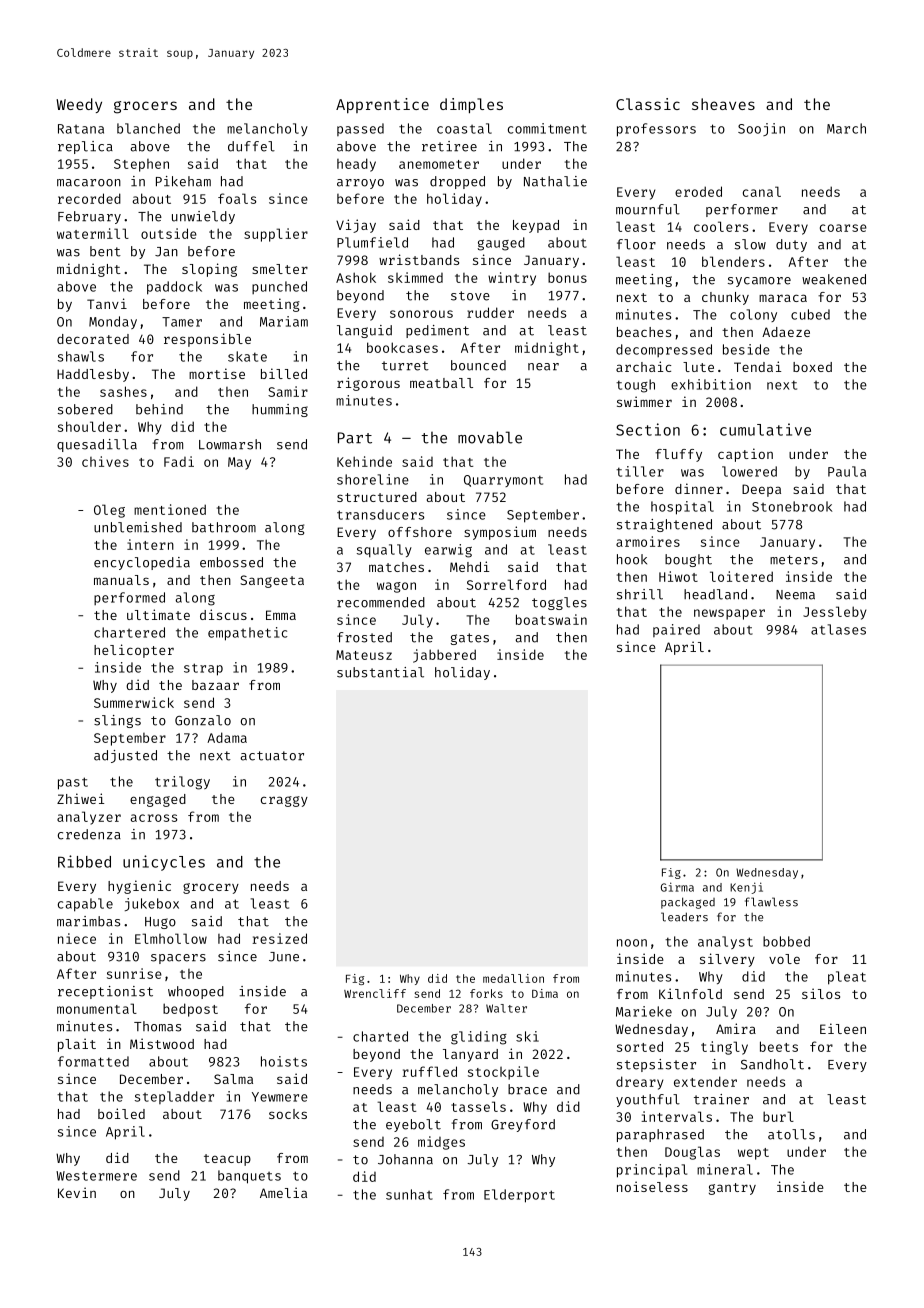 The image size is (924, 1308). I want to click on jabbered, so click(444, 656).
